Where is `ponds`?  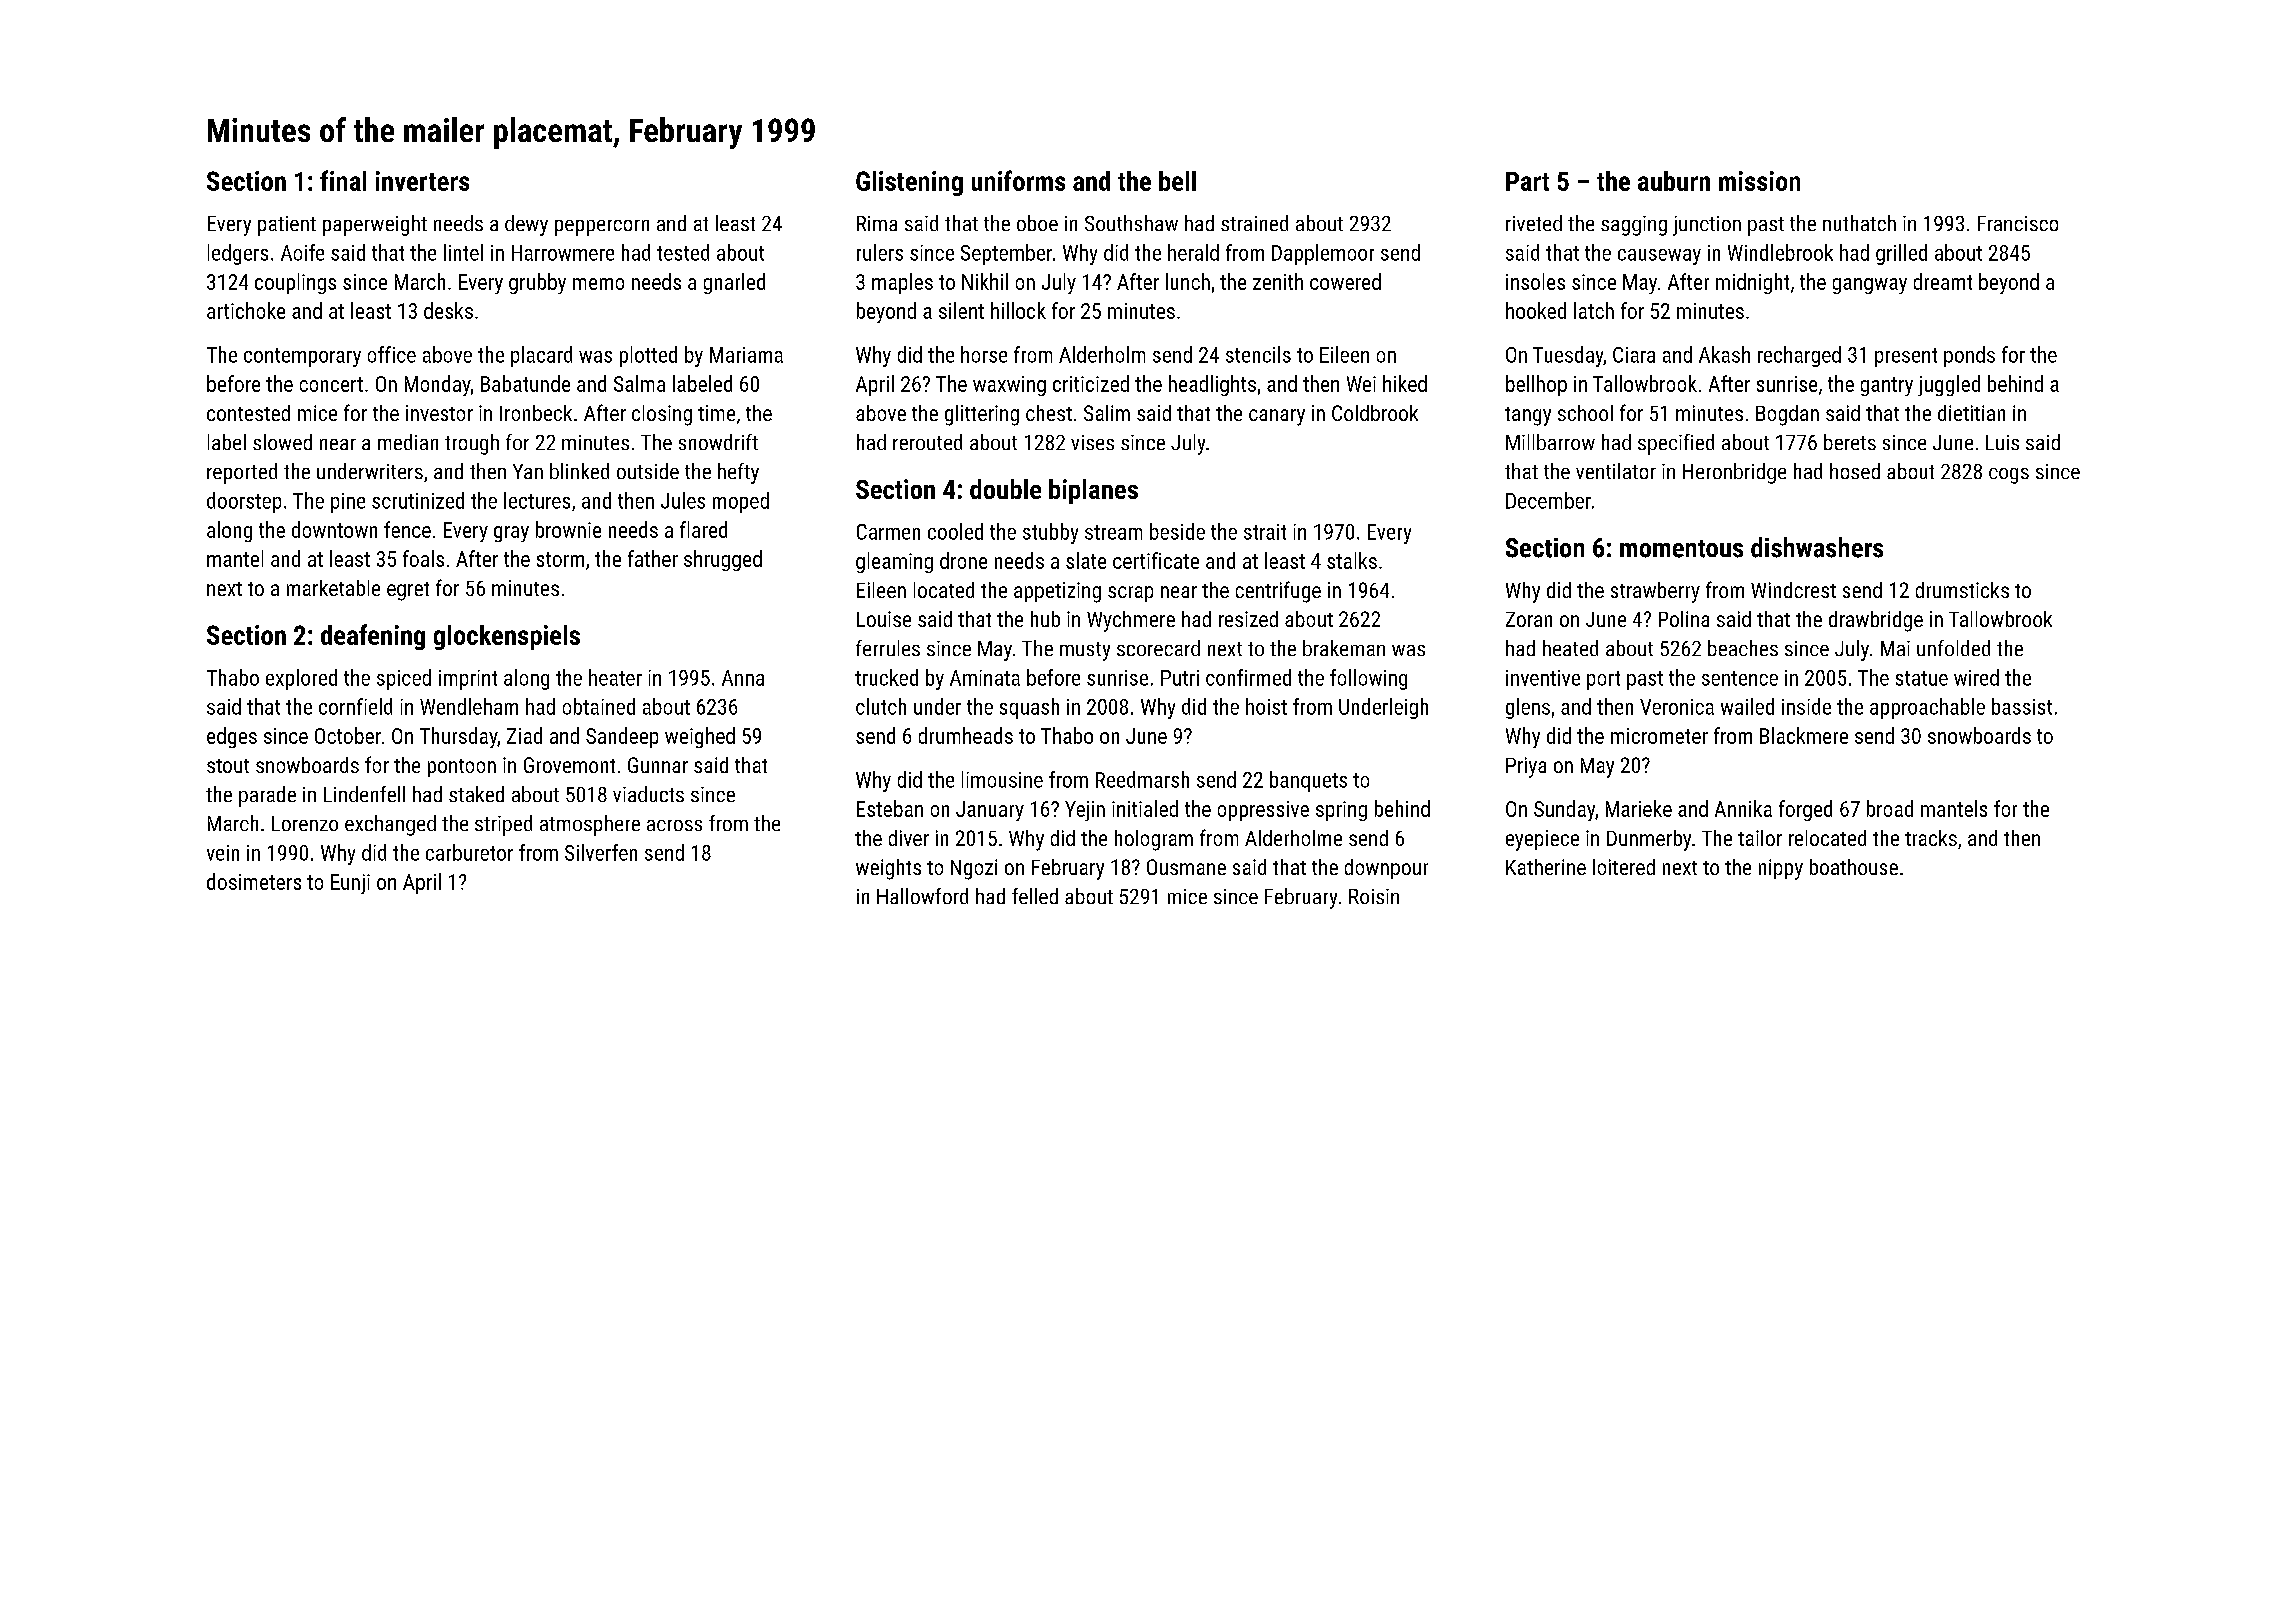
ponds is located at coordinates (1969, 356).
